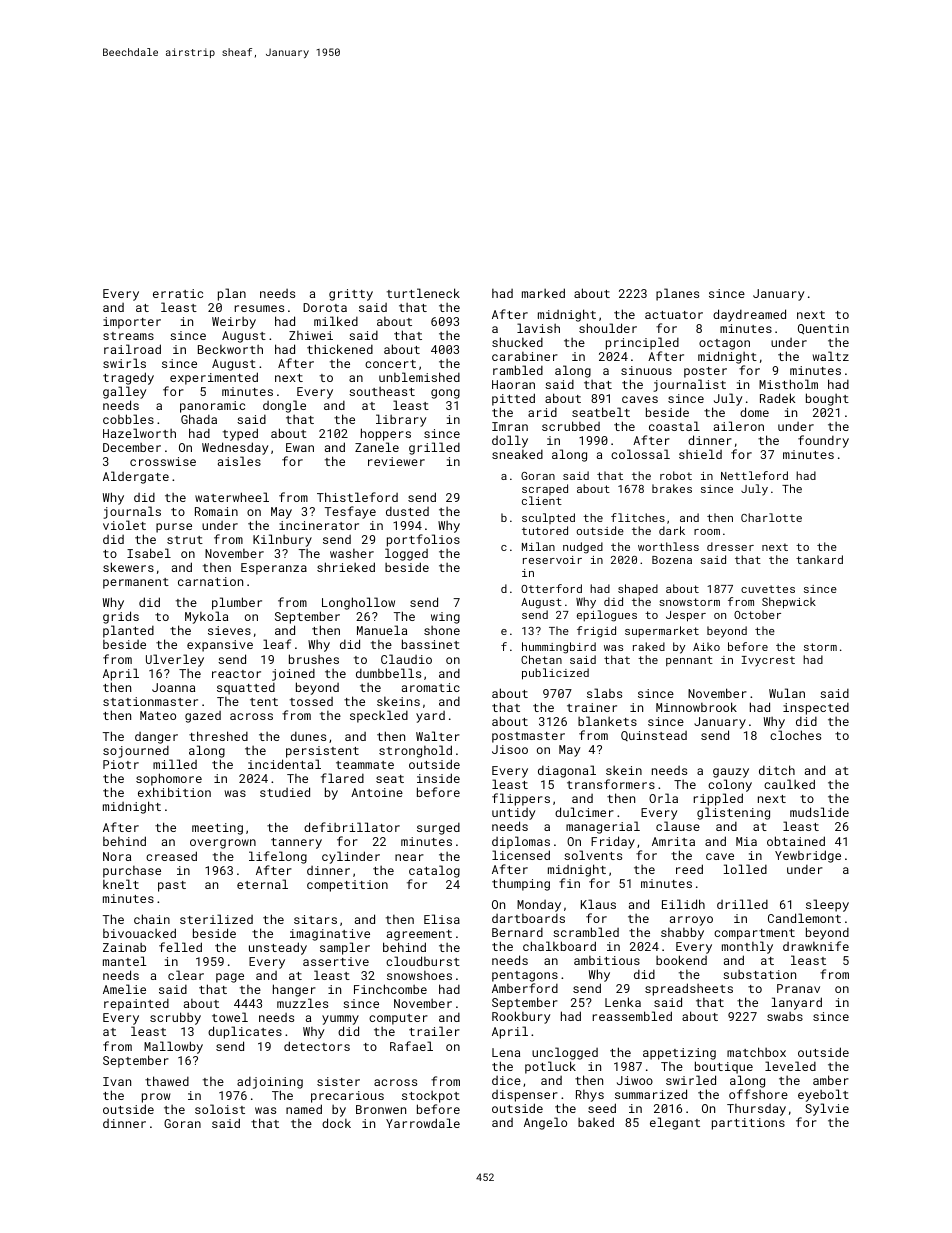  Describe the element at coordinates (423, 293) in the image. I see `turtleneck` at that location.
